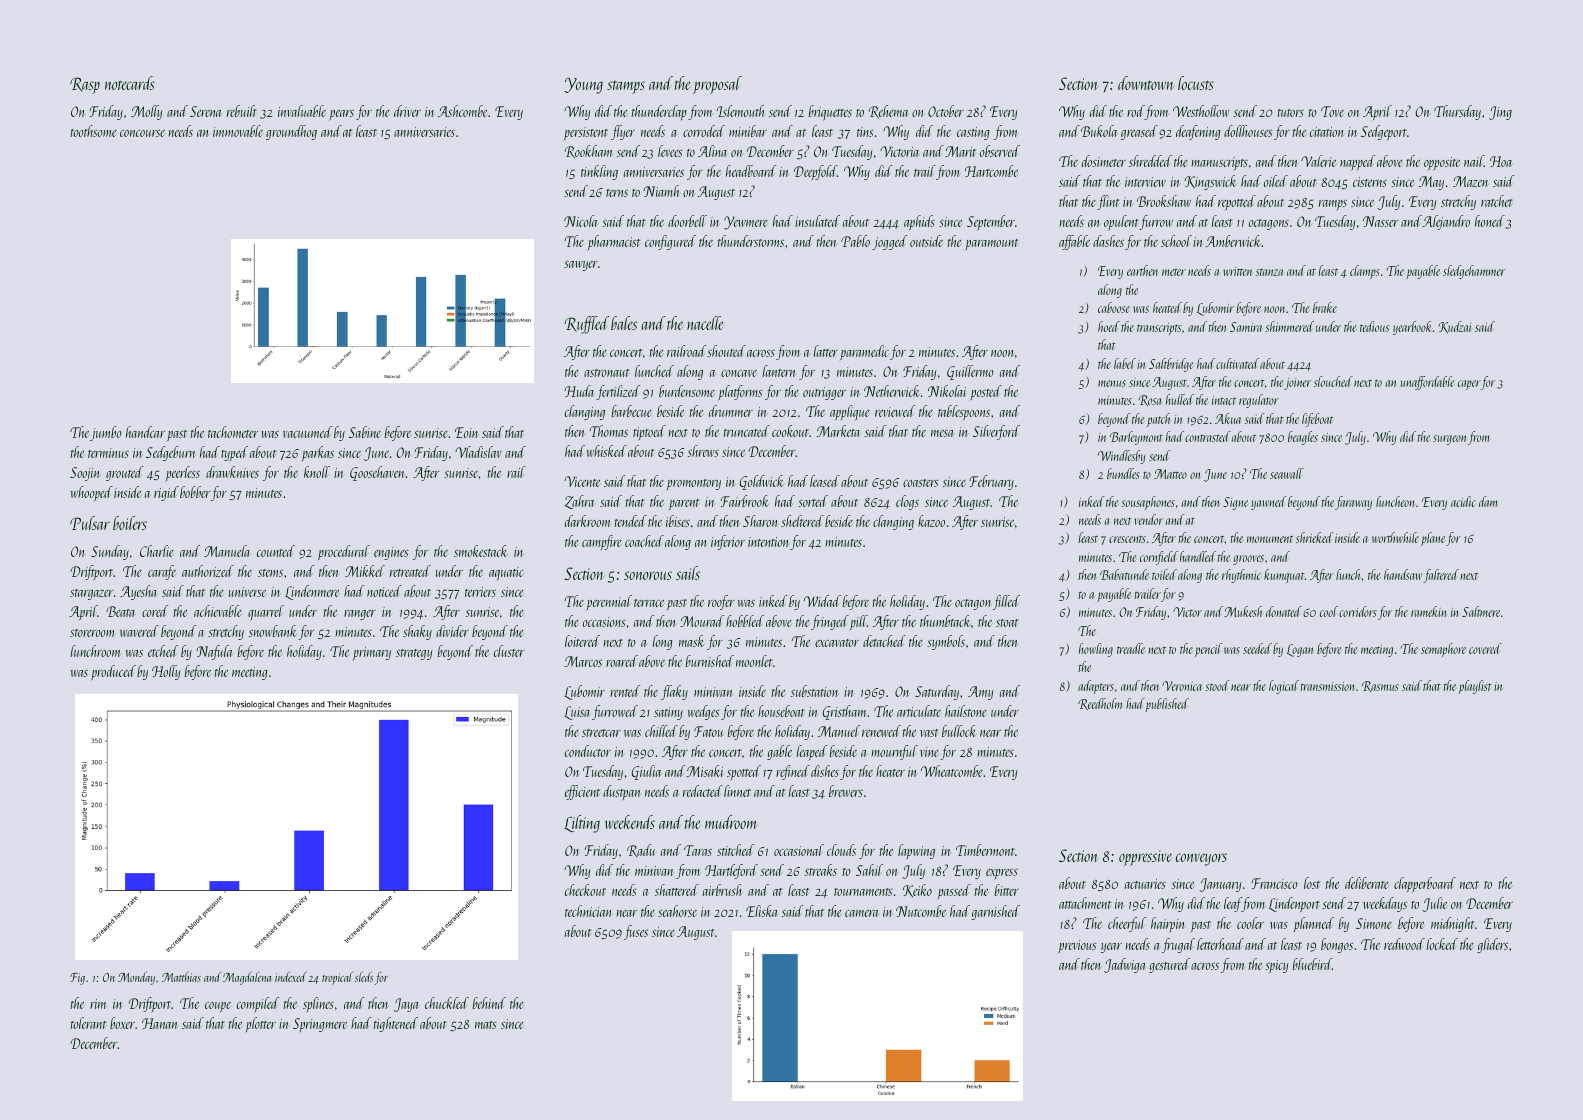 The height and width of the page is (1120, 1583). What do you see at coordinates (1475, 687) in the page?
I see `playlist` at bounding box center [1475, 687].
